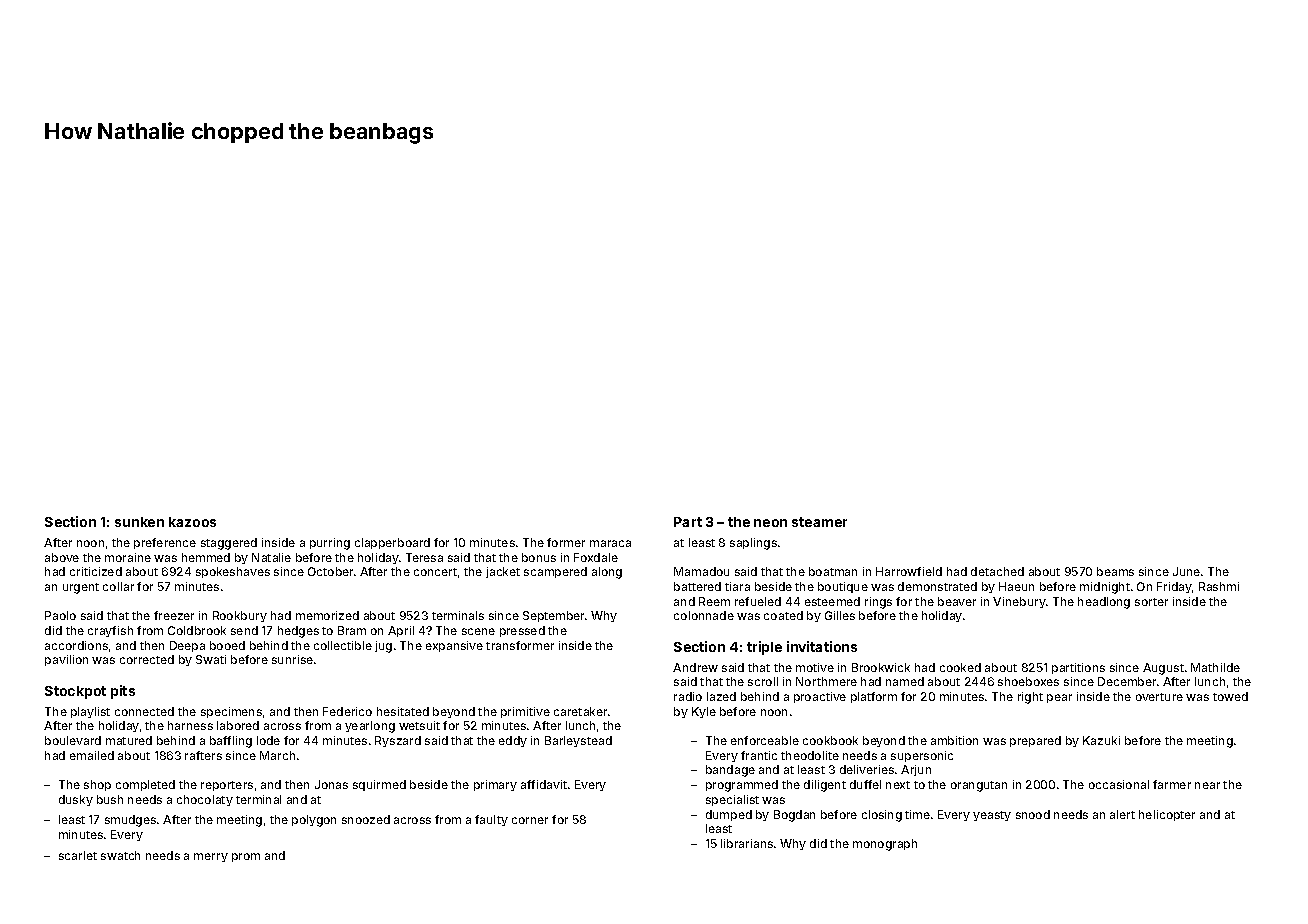 The width and height of the document is (1308, 924). Describe the element at coordinates (314, 821) in the document. I see `polygon` at that location.
